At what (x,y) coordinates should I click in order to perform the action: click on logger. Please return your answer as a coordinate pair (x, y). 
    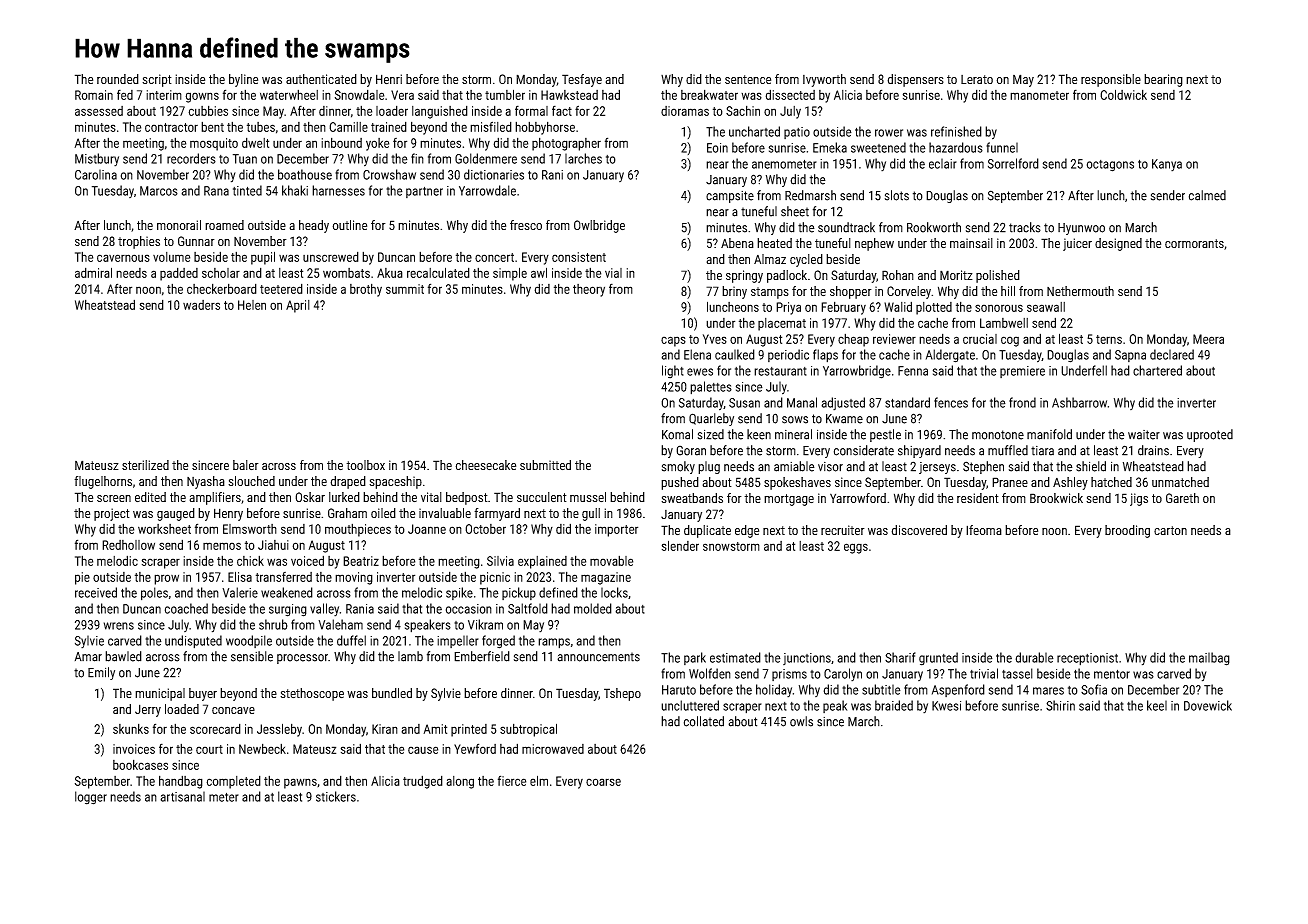
    Looking at the image, I should click on (91, 798).
